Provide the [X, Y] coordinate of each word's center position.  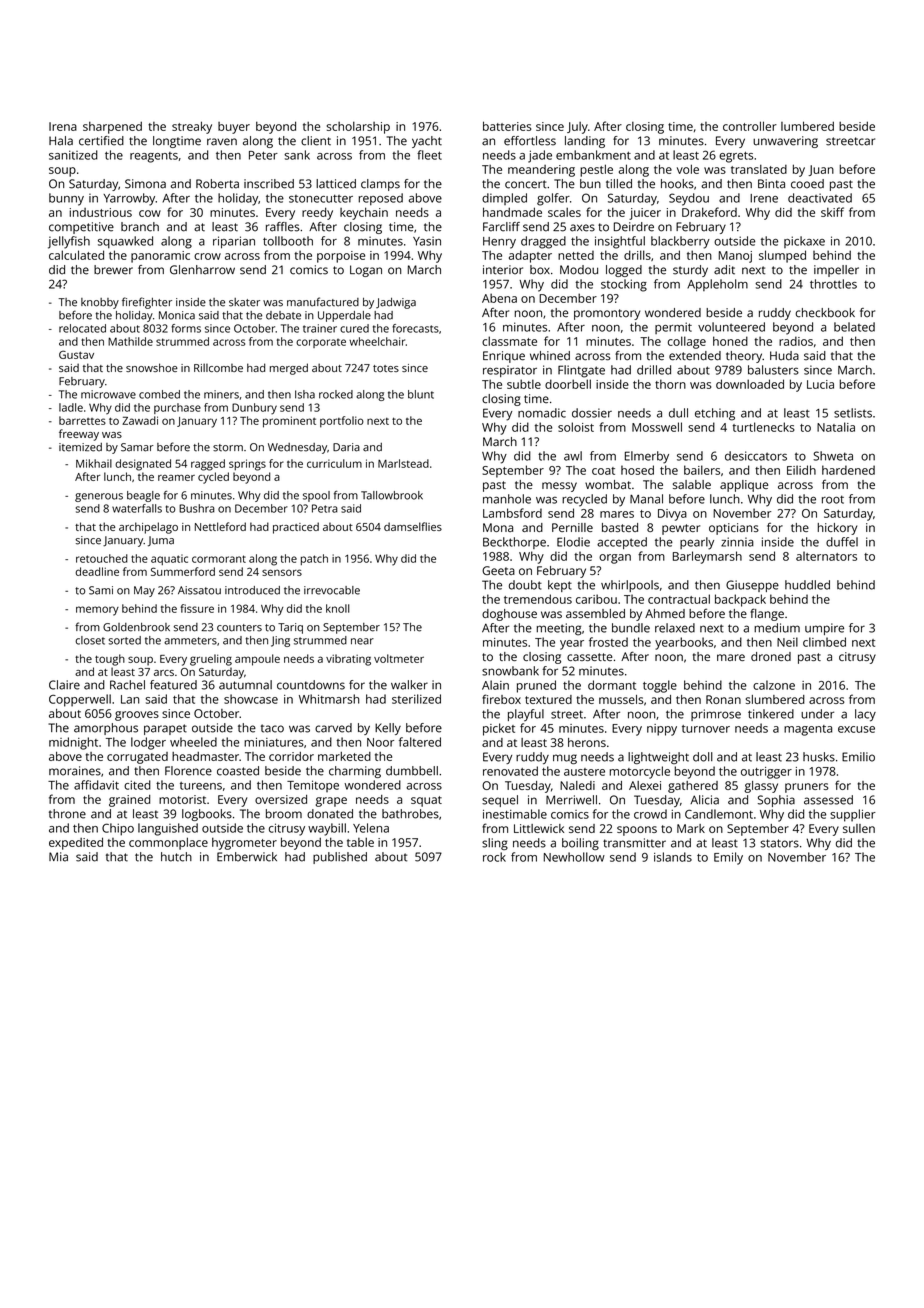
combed [159, 394]
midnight [73, 743]
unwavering [785, 142]
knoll [338, 608]
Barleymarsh [707, 557]
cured [354, 328]
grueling [211, 660]
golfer [553, 199]
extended [695, 356]
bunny [66, 199]
